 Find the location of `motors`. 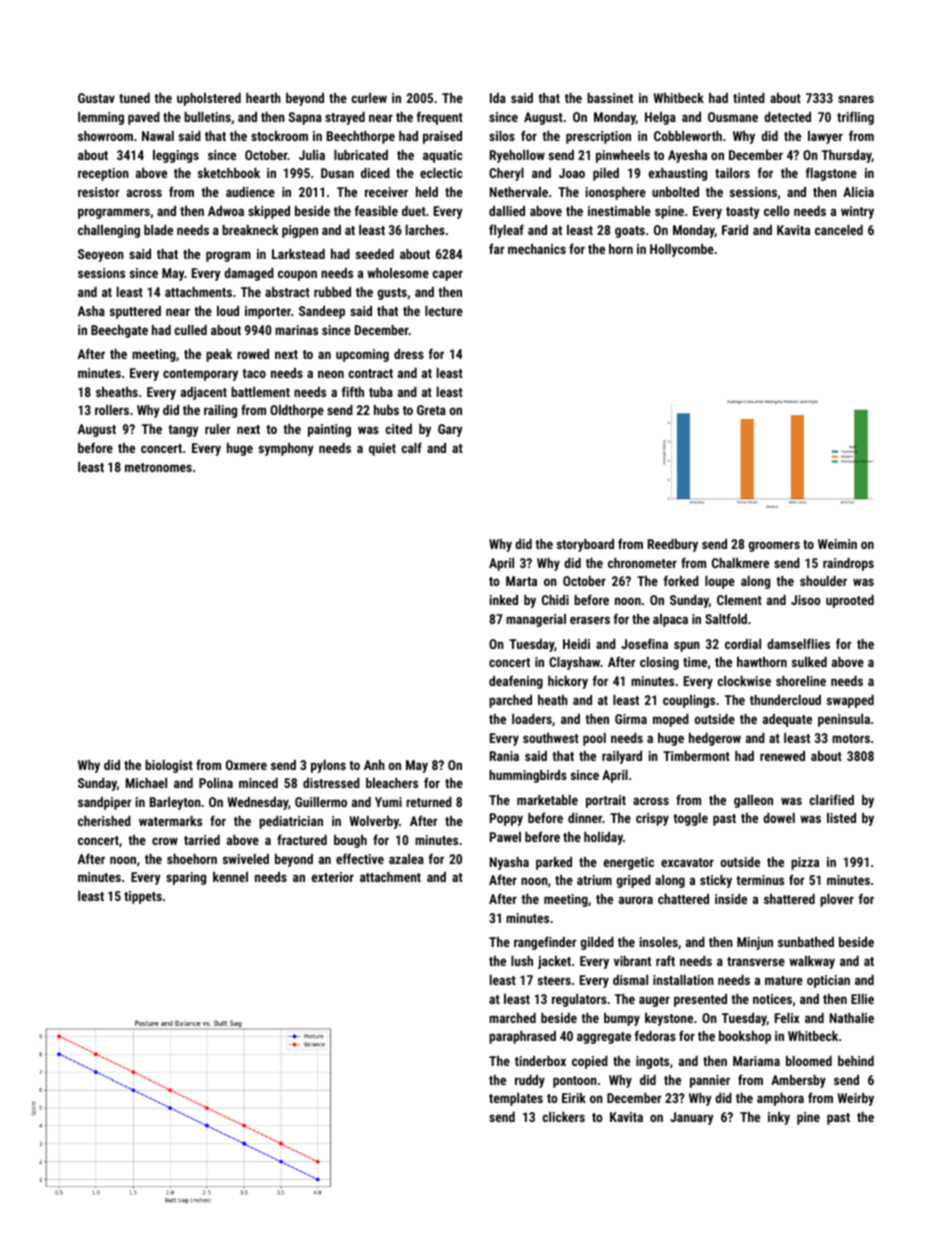

motors is located at coordinates (851, 738).
